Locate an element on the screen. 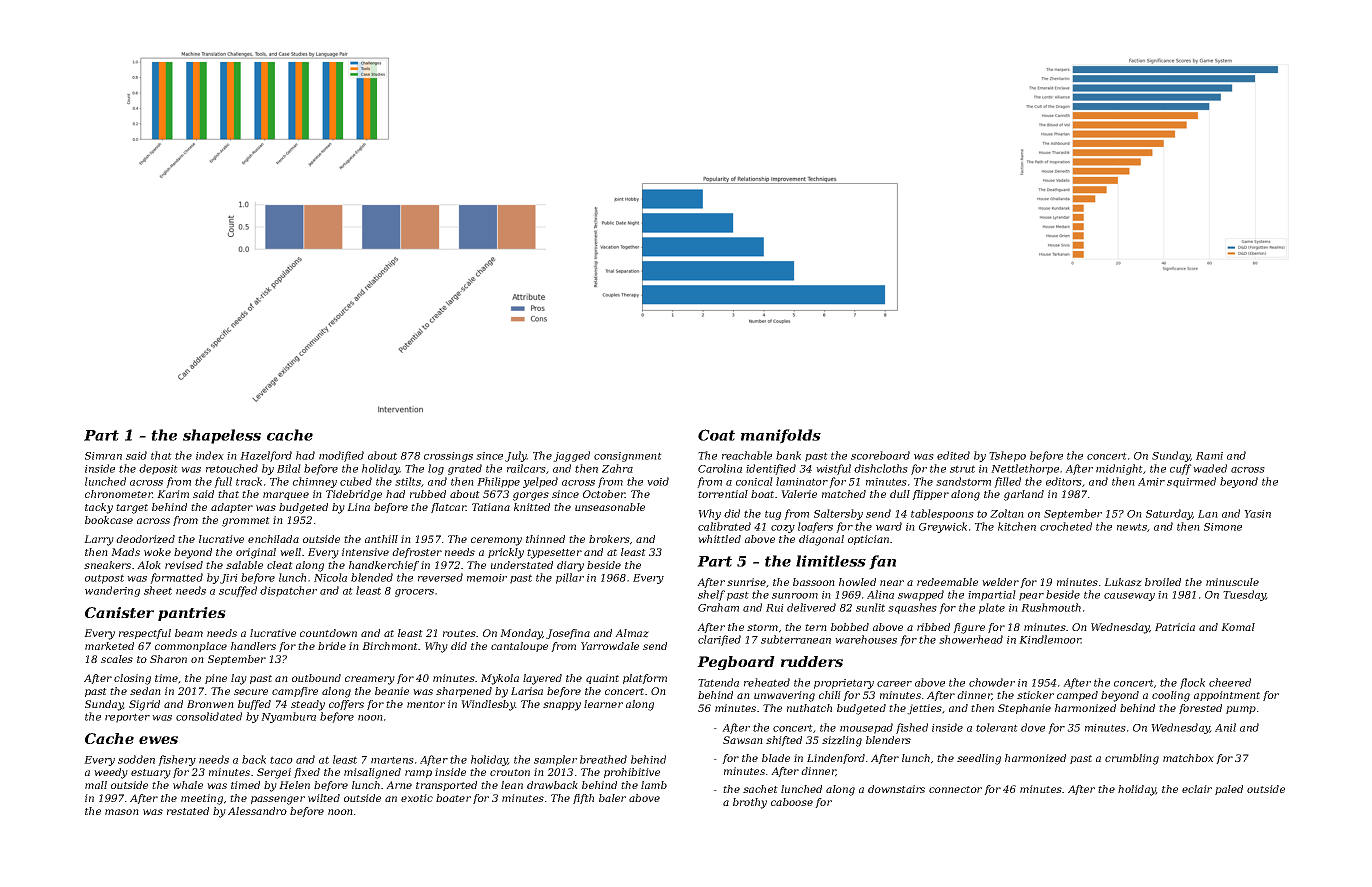  mason is located at coordinates (122, 812).
